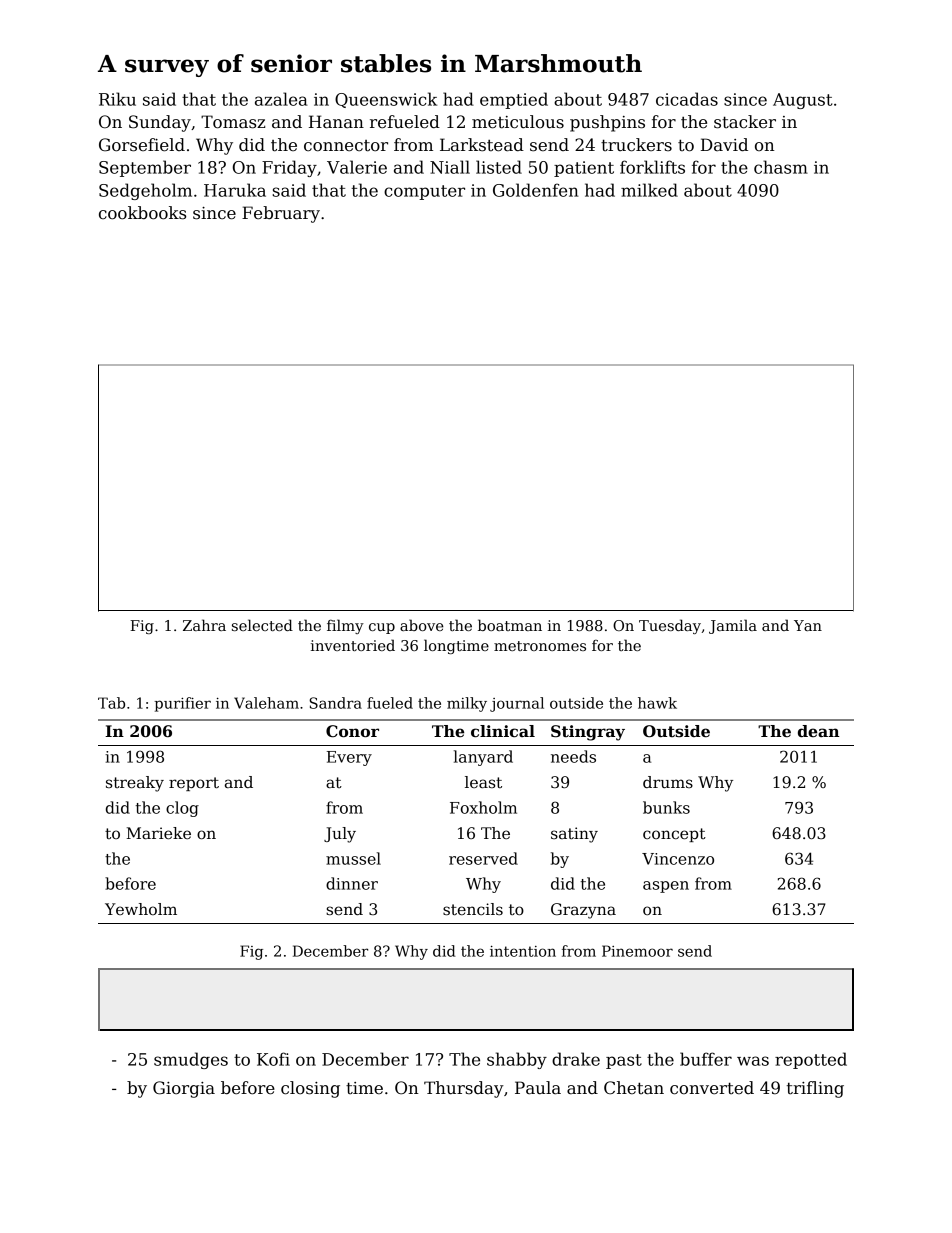 The width and height of the document is (952, 1233). I want to click on Vincenzo, so click(678, 859).
